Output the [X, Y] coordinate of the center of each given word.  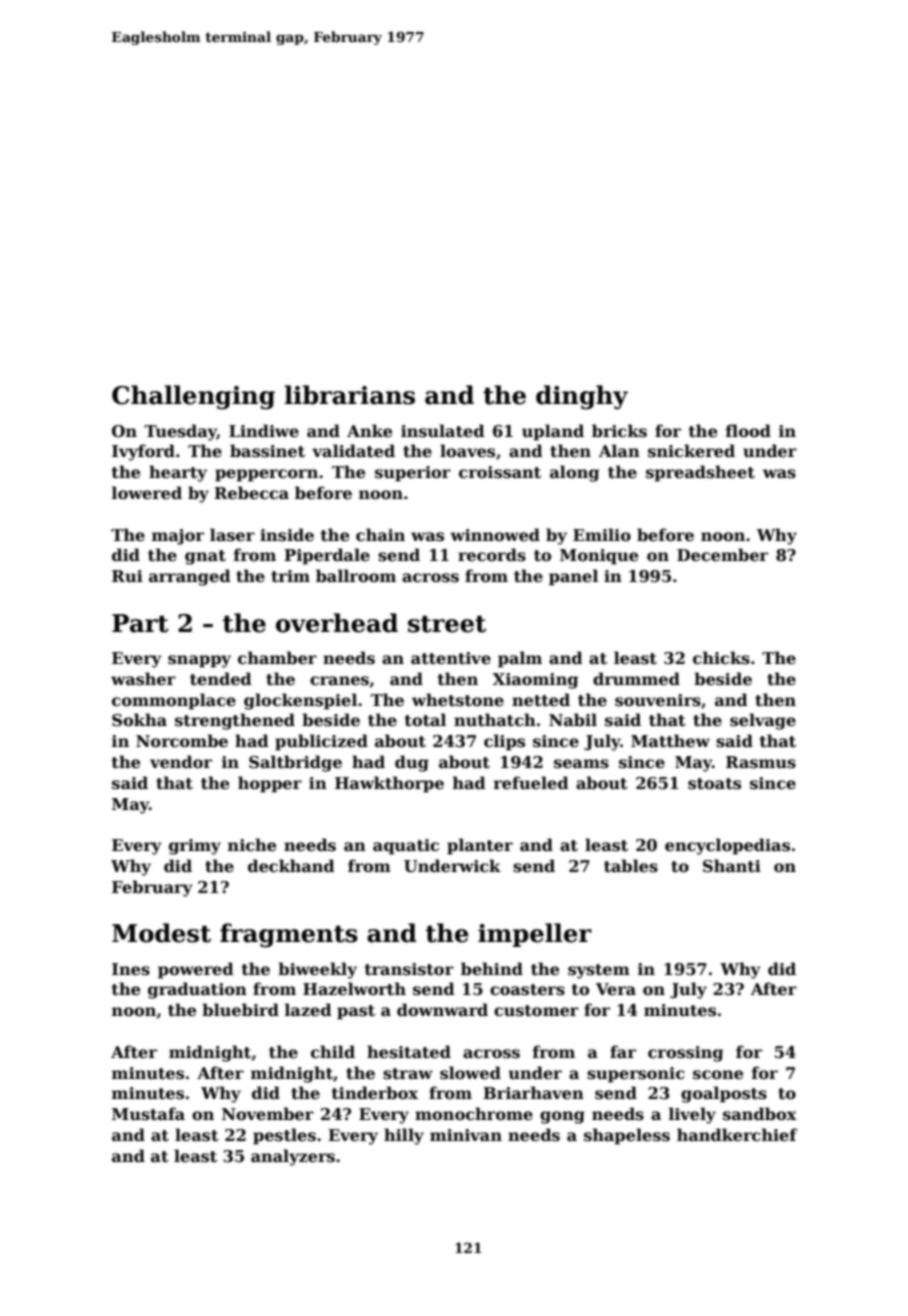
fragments [289, 935]
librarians [349, 395]
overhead [337, 623]
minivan [466, 1135]
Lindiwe [264, 431]
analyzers [293, 1157]
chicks [721, 658]
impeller [535, 935]
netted [541, 700]
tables [631, 866]
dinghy [582, 397]
